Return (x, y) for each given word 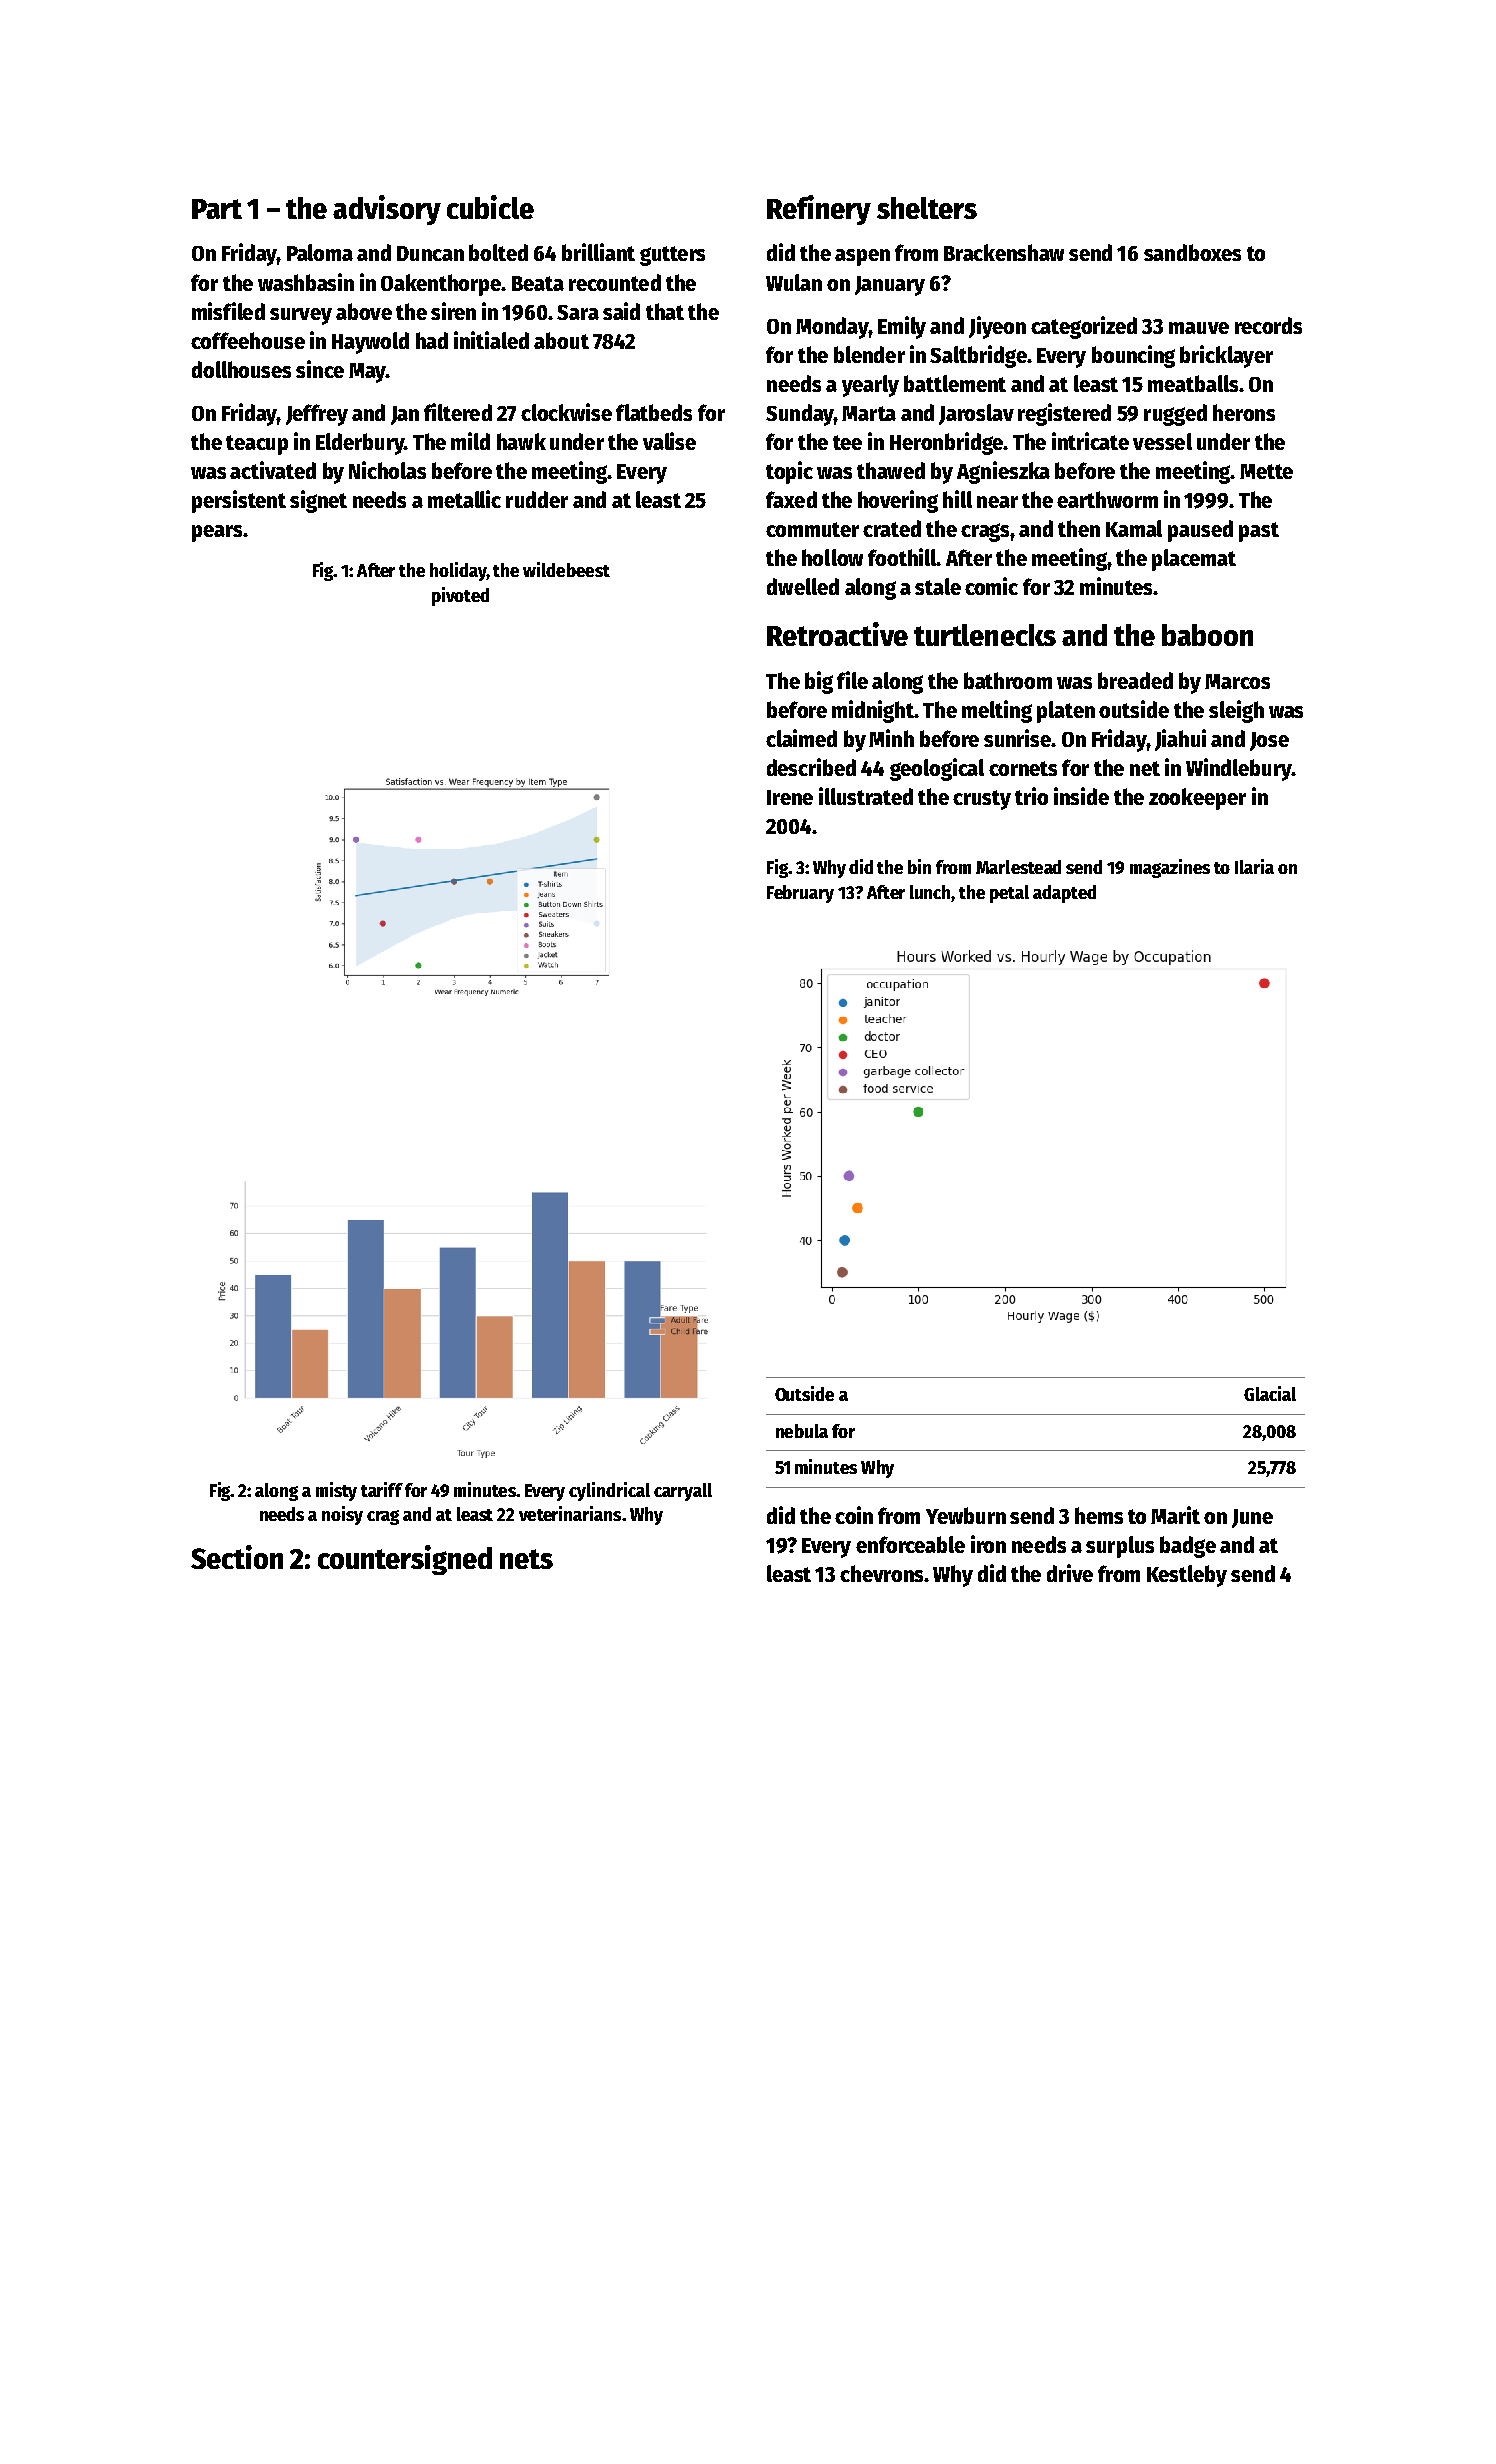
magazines (1170, 868)
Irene (790, 797)
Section (237, 1557)
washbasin (306, 282)
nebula (802, 1431)
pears (217, 533)
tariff (382, 1489)
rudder (537, 499)
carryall (683, 1492)
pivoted (460, 596)
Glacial (1270, 1393)
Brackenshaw (1004, 252)
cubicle (490, 207)
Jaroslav (976, 414)
